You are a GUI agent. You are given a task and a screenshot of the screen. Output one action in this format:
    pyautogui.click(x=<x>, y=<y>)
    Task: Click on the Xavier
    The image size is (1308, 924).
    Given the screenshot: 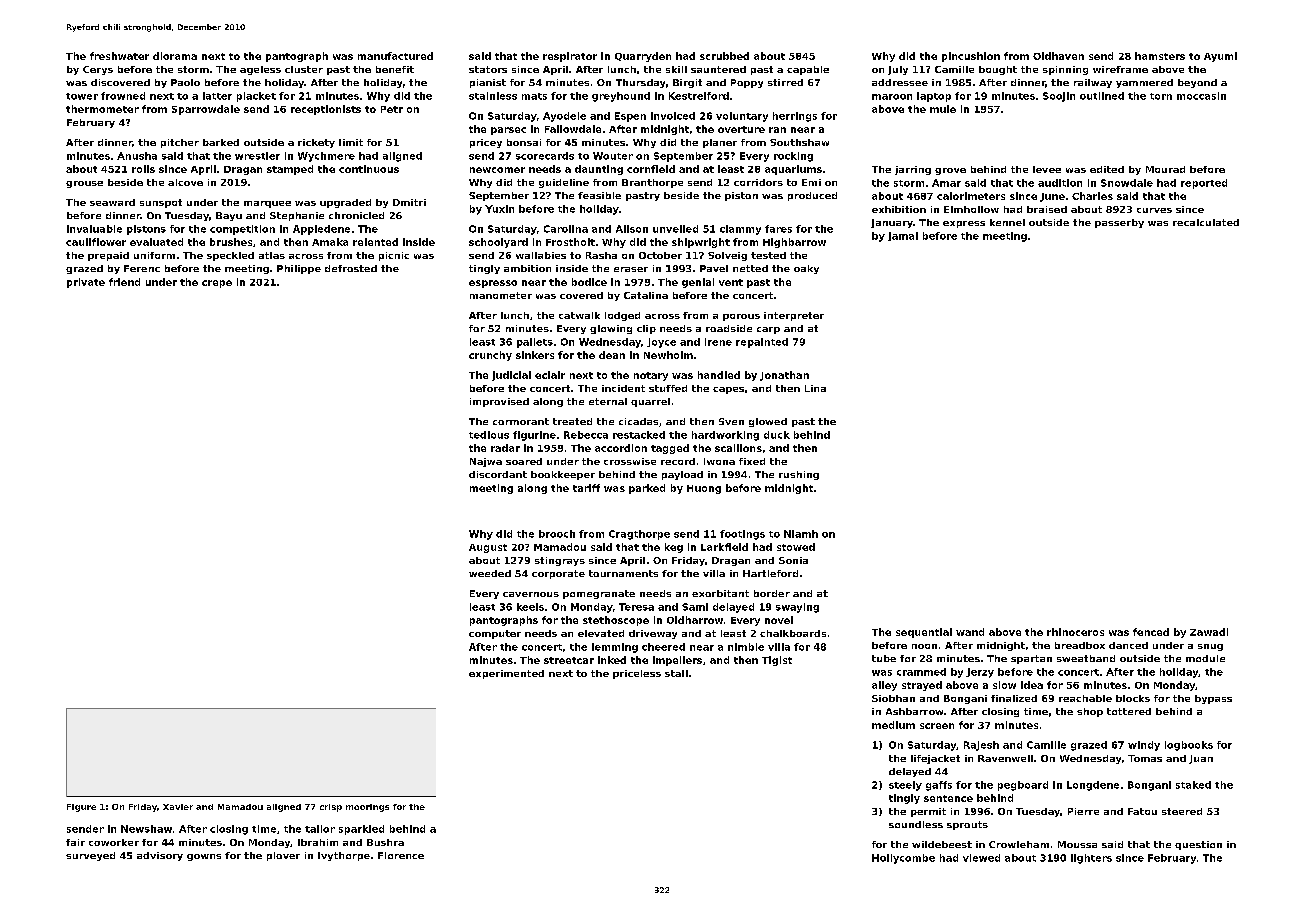 What is the action you would take?
    pyautogui.click(x=178, y=807)
